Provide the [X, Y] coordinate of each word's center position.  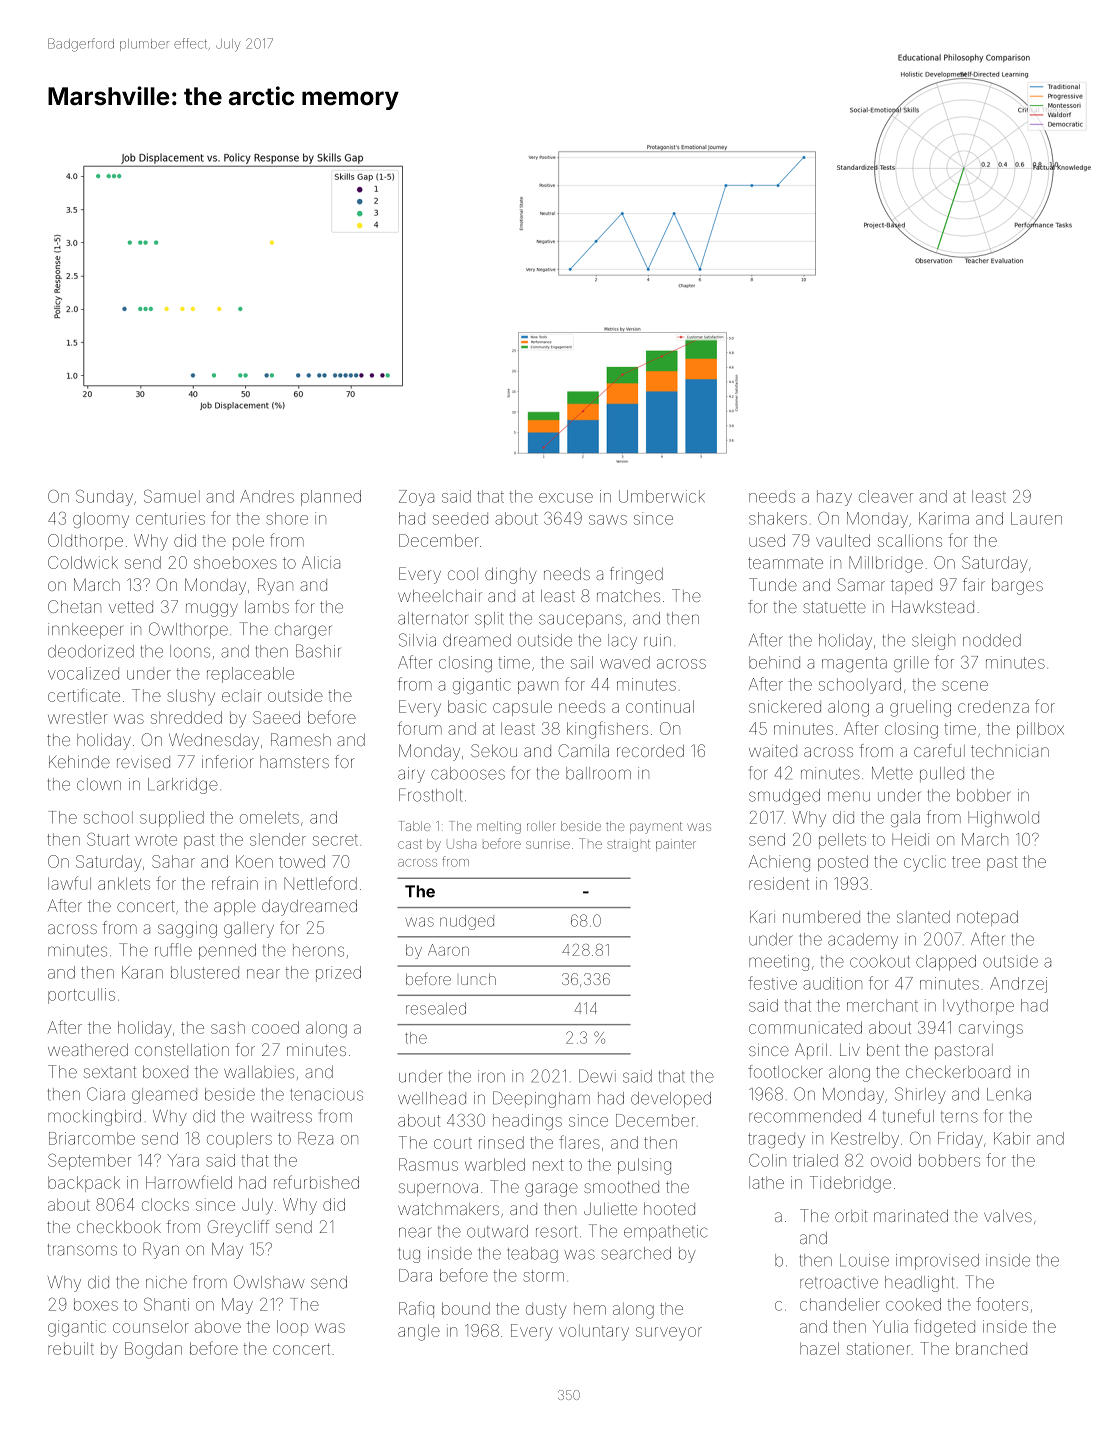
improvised [937, 1262]
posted [843, 863]
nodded [992, 640]
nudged [467, 922]
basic [467, 706]
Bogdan [153, 1350]
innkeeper [86, 631]
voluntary [594, 1332]
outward [497, 1231]
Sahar [173, 861]
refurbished [316, 1182]
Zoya [416, 498]
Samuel [172, 496]
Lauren [1036, 518]
